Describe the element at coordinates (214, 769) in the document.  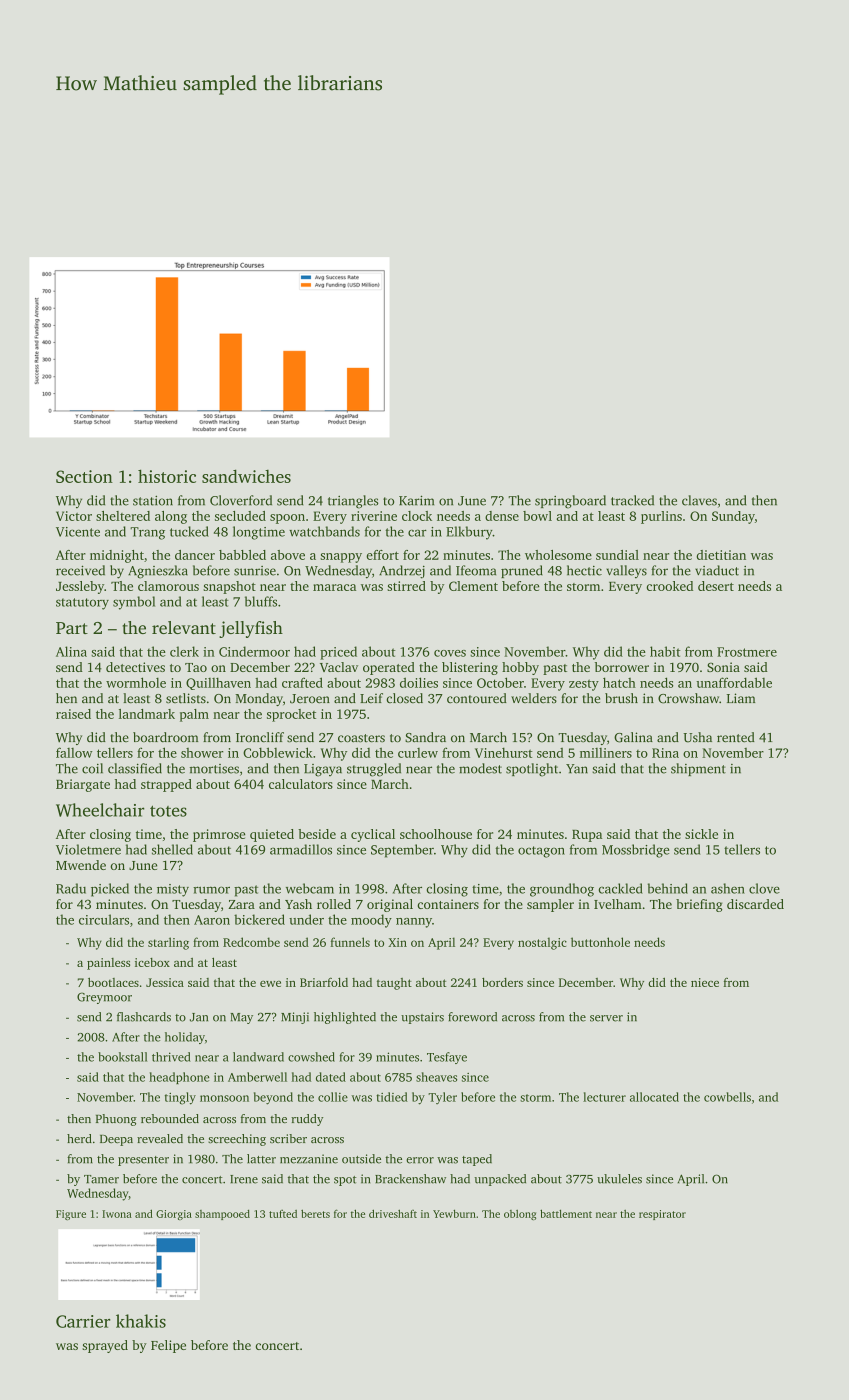
I see `mortises` at that location.
